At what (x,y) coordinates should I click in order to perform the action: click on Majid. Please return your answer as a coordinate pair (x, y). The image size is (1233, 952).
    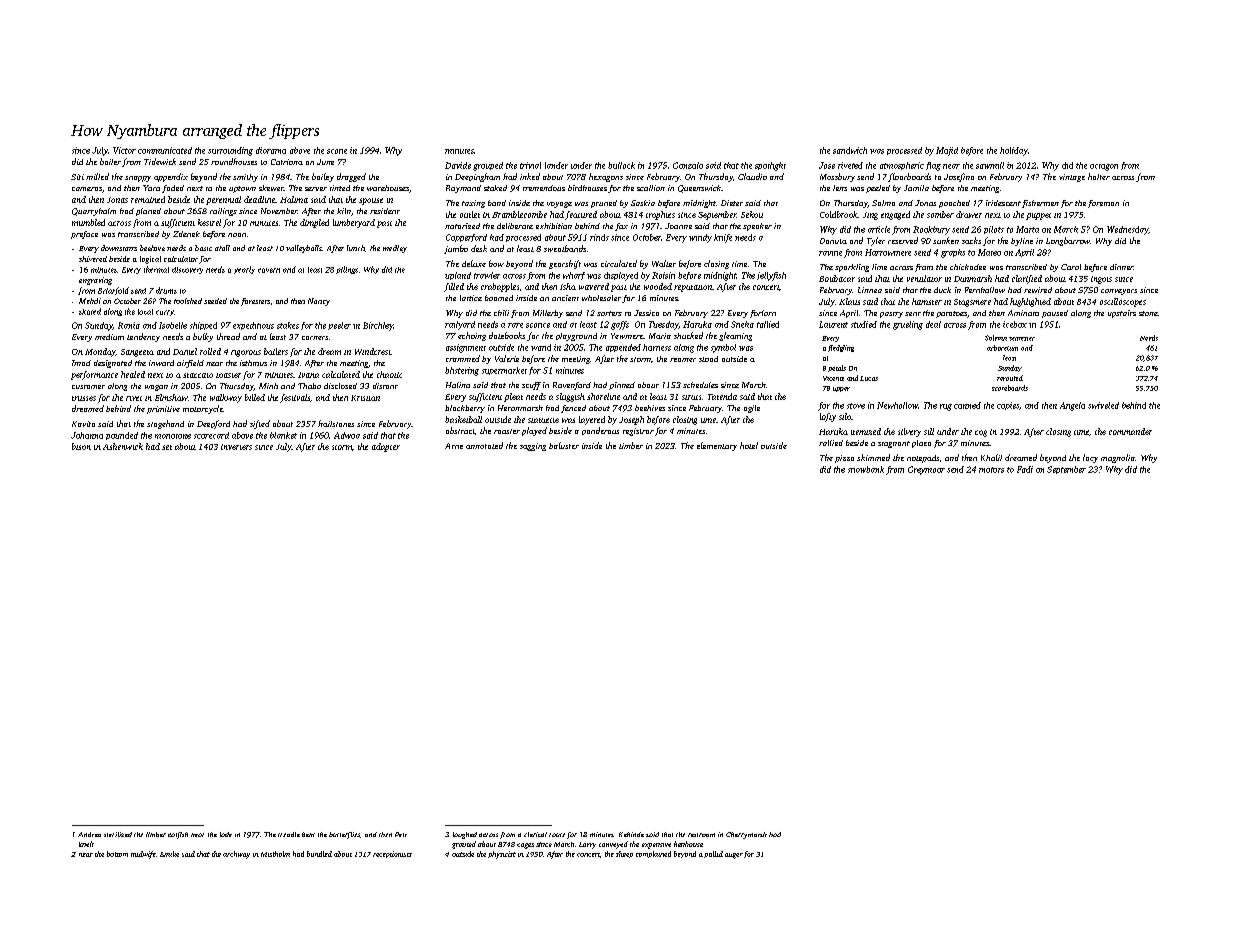
    Looking at the image, I should click on (947, 151).
